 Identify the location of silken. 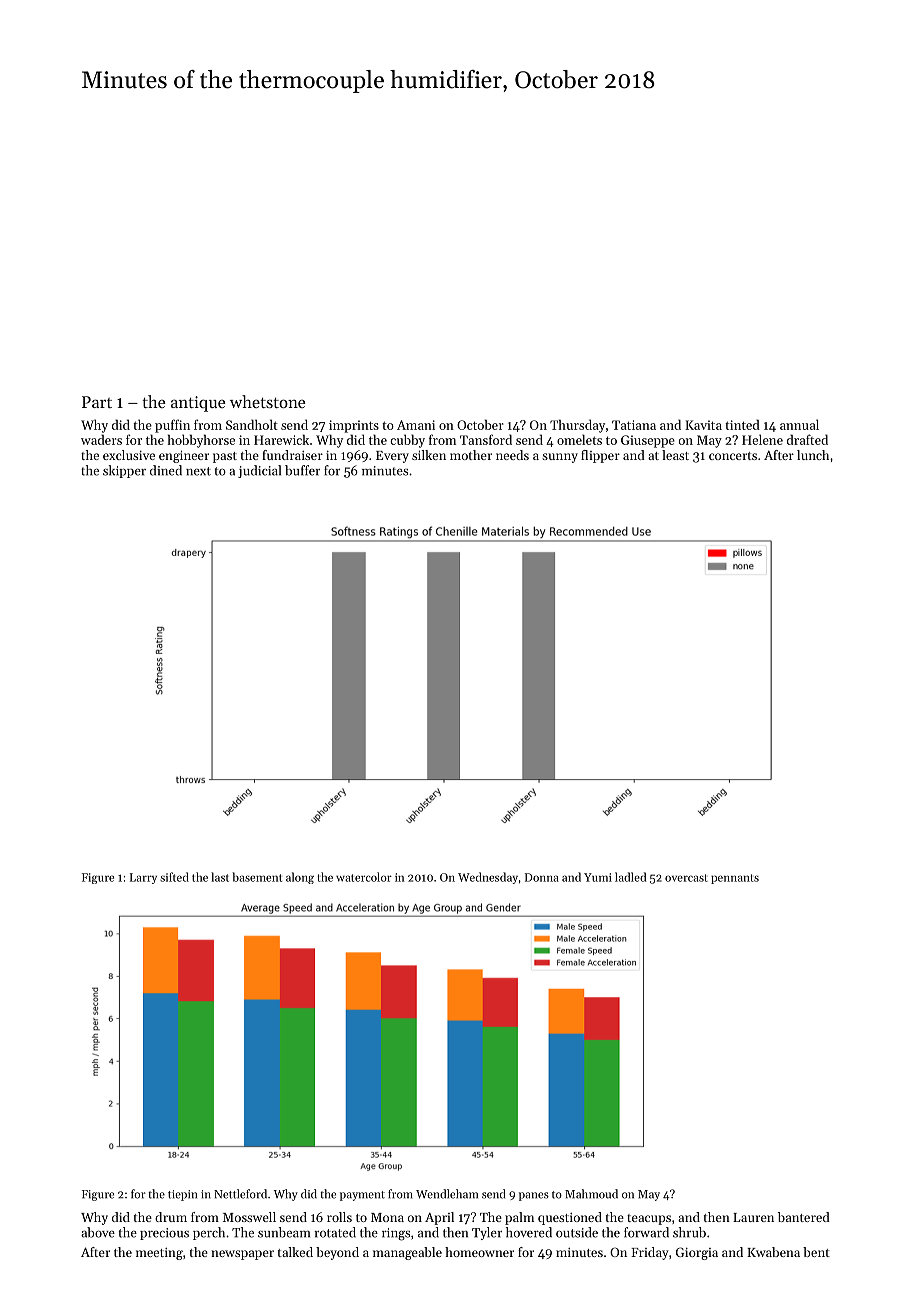
(429, 455).
